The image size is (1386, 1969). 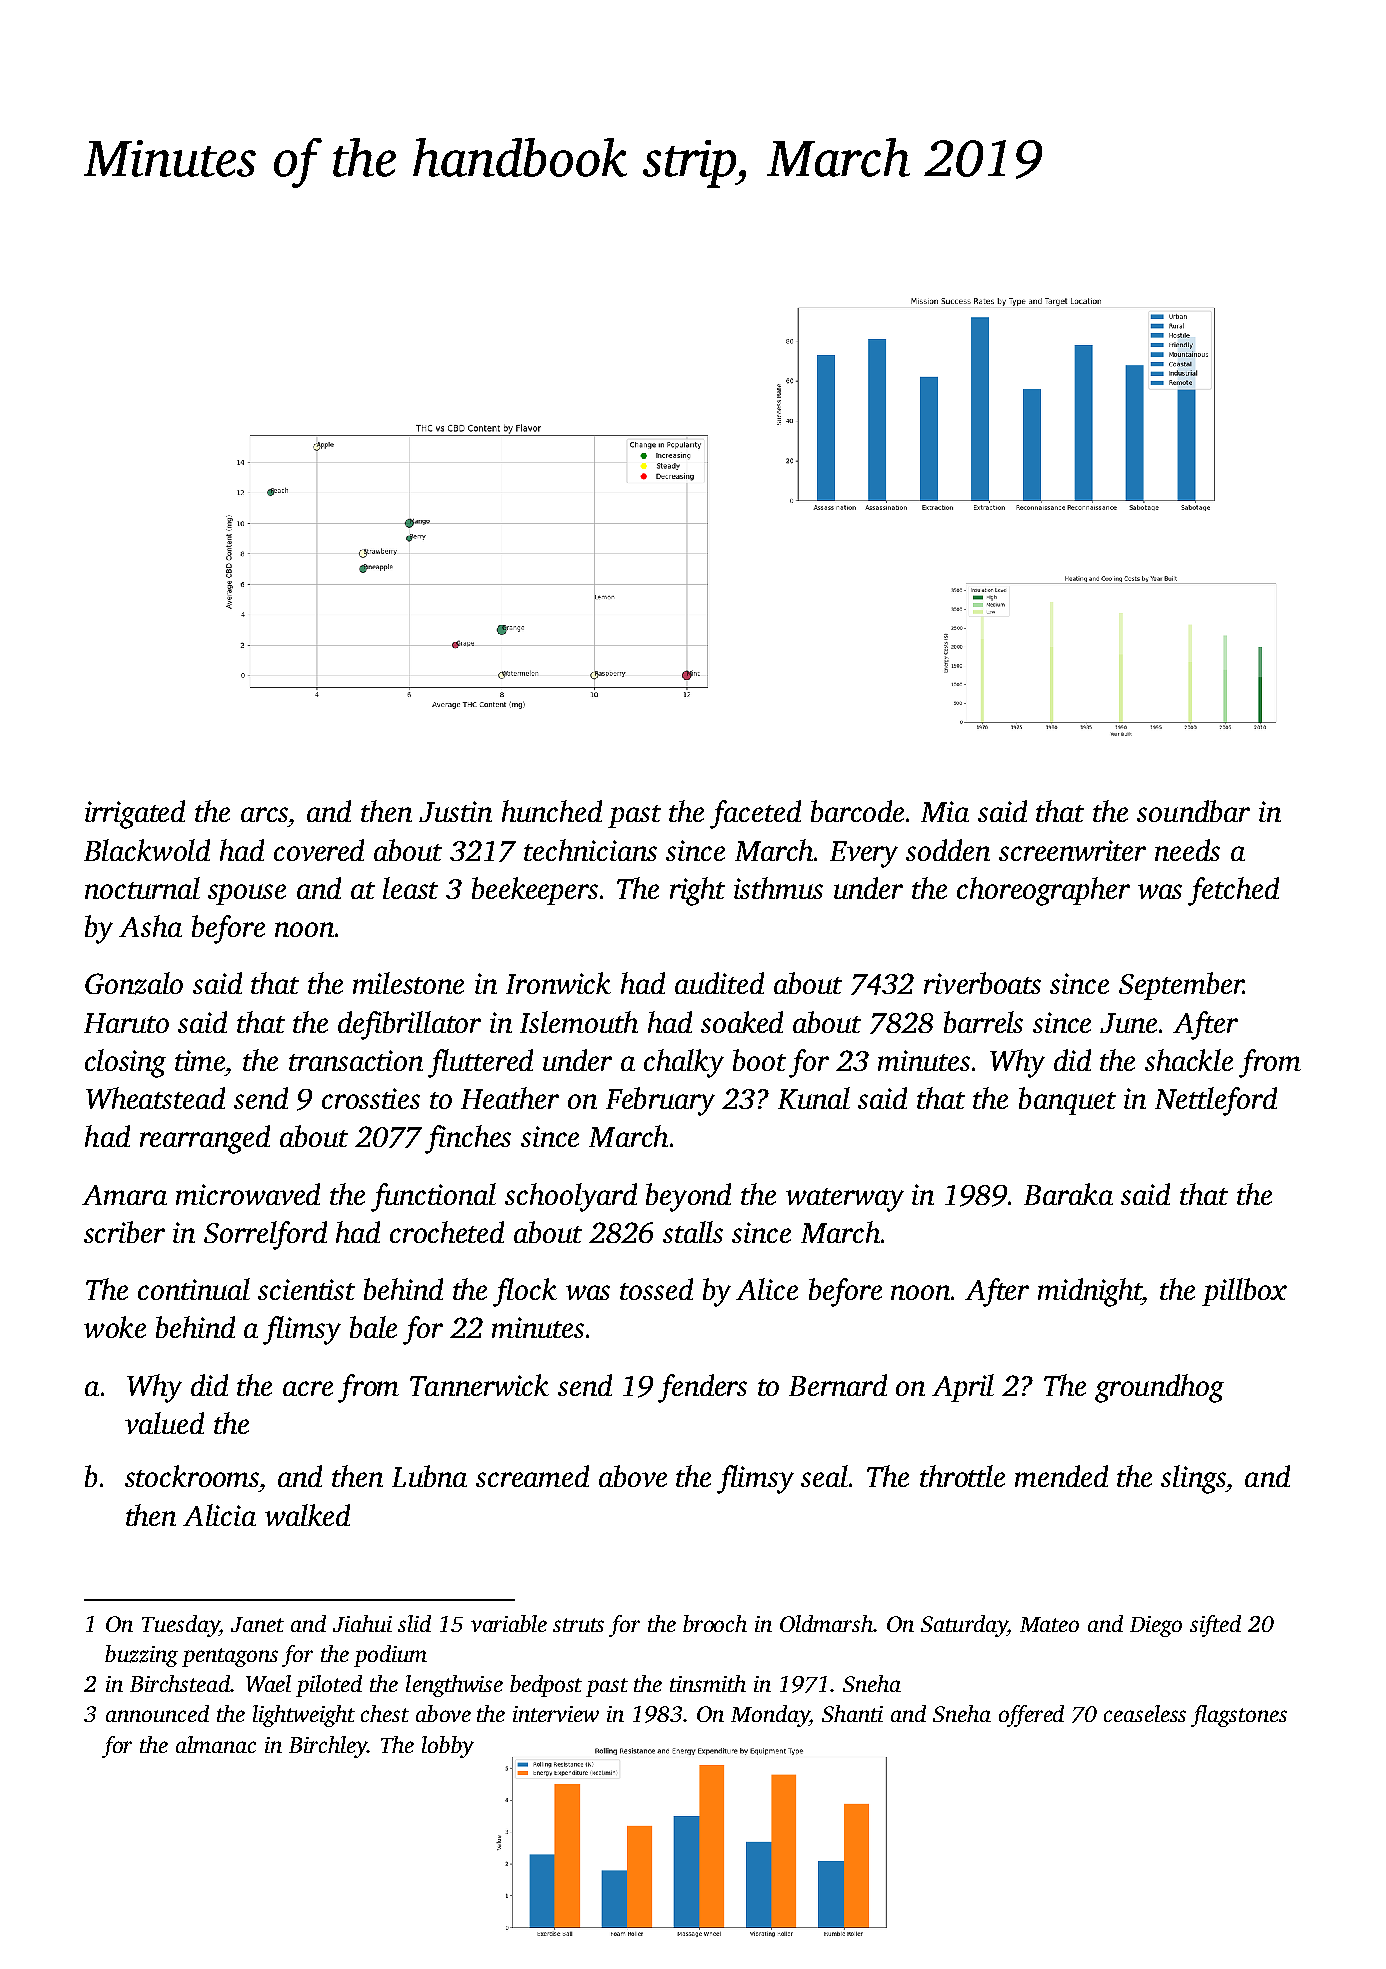 I want to click on almanac, so click(x=216, y=1744).
